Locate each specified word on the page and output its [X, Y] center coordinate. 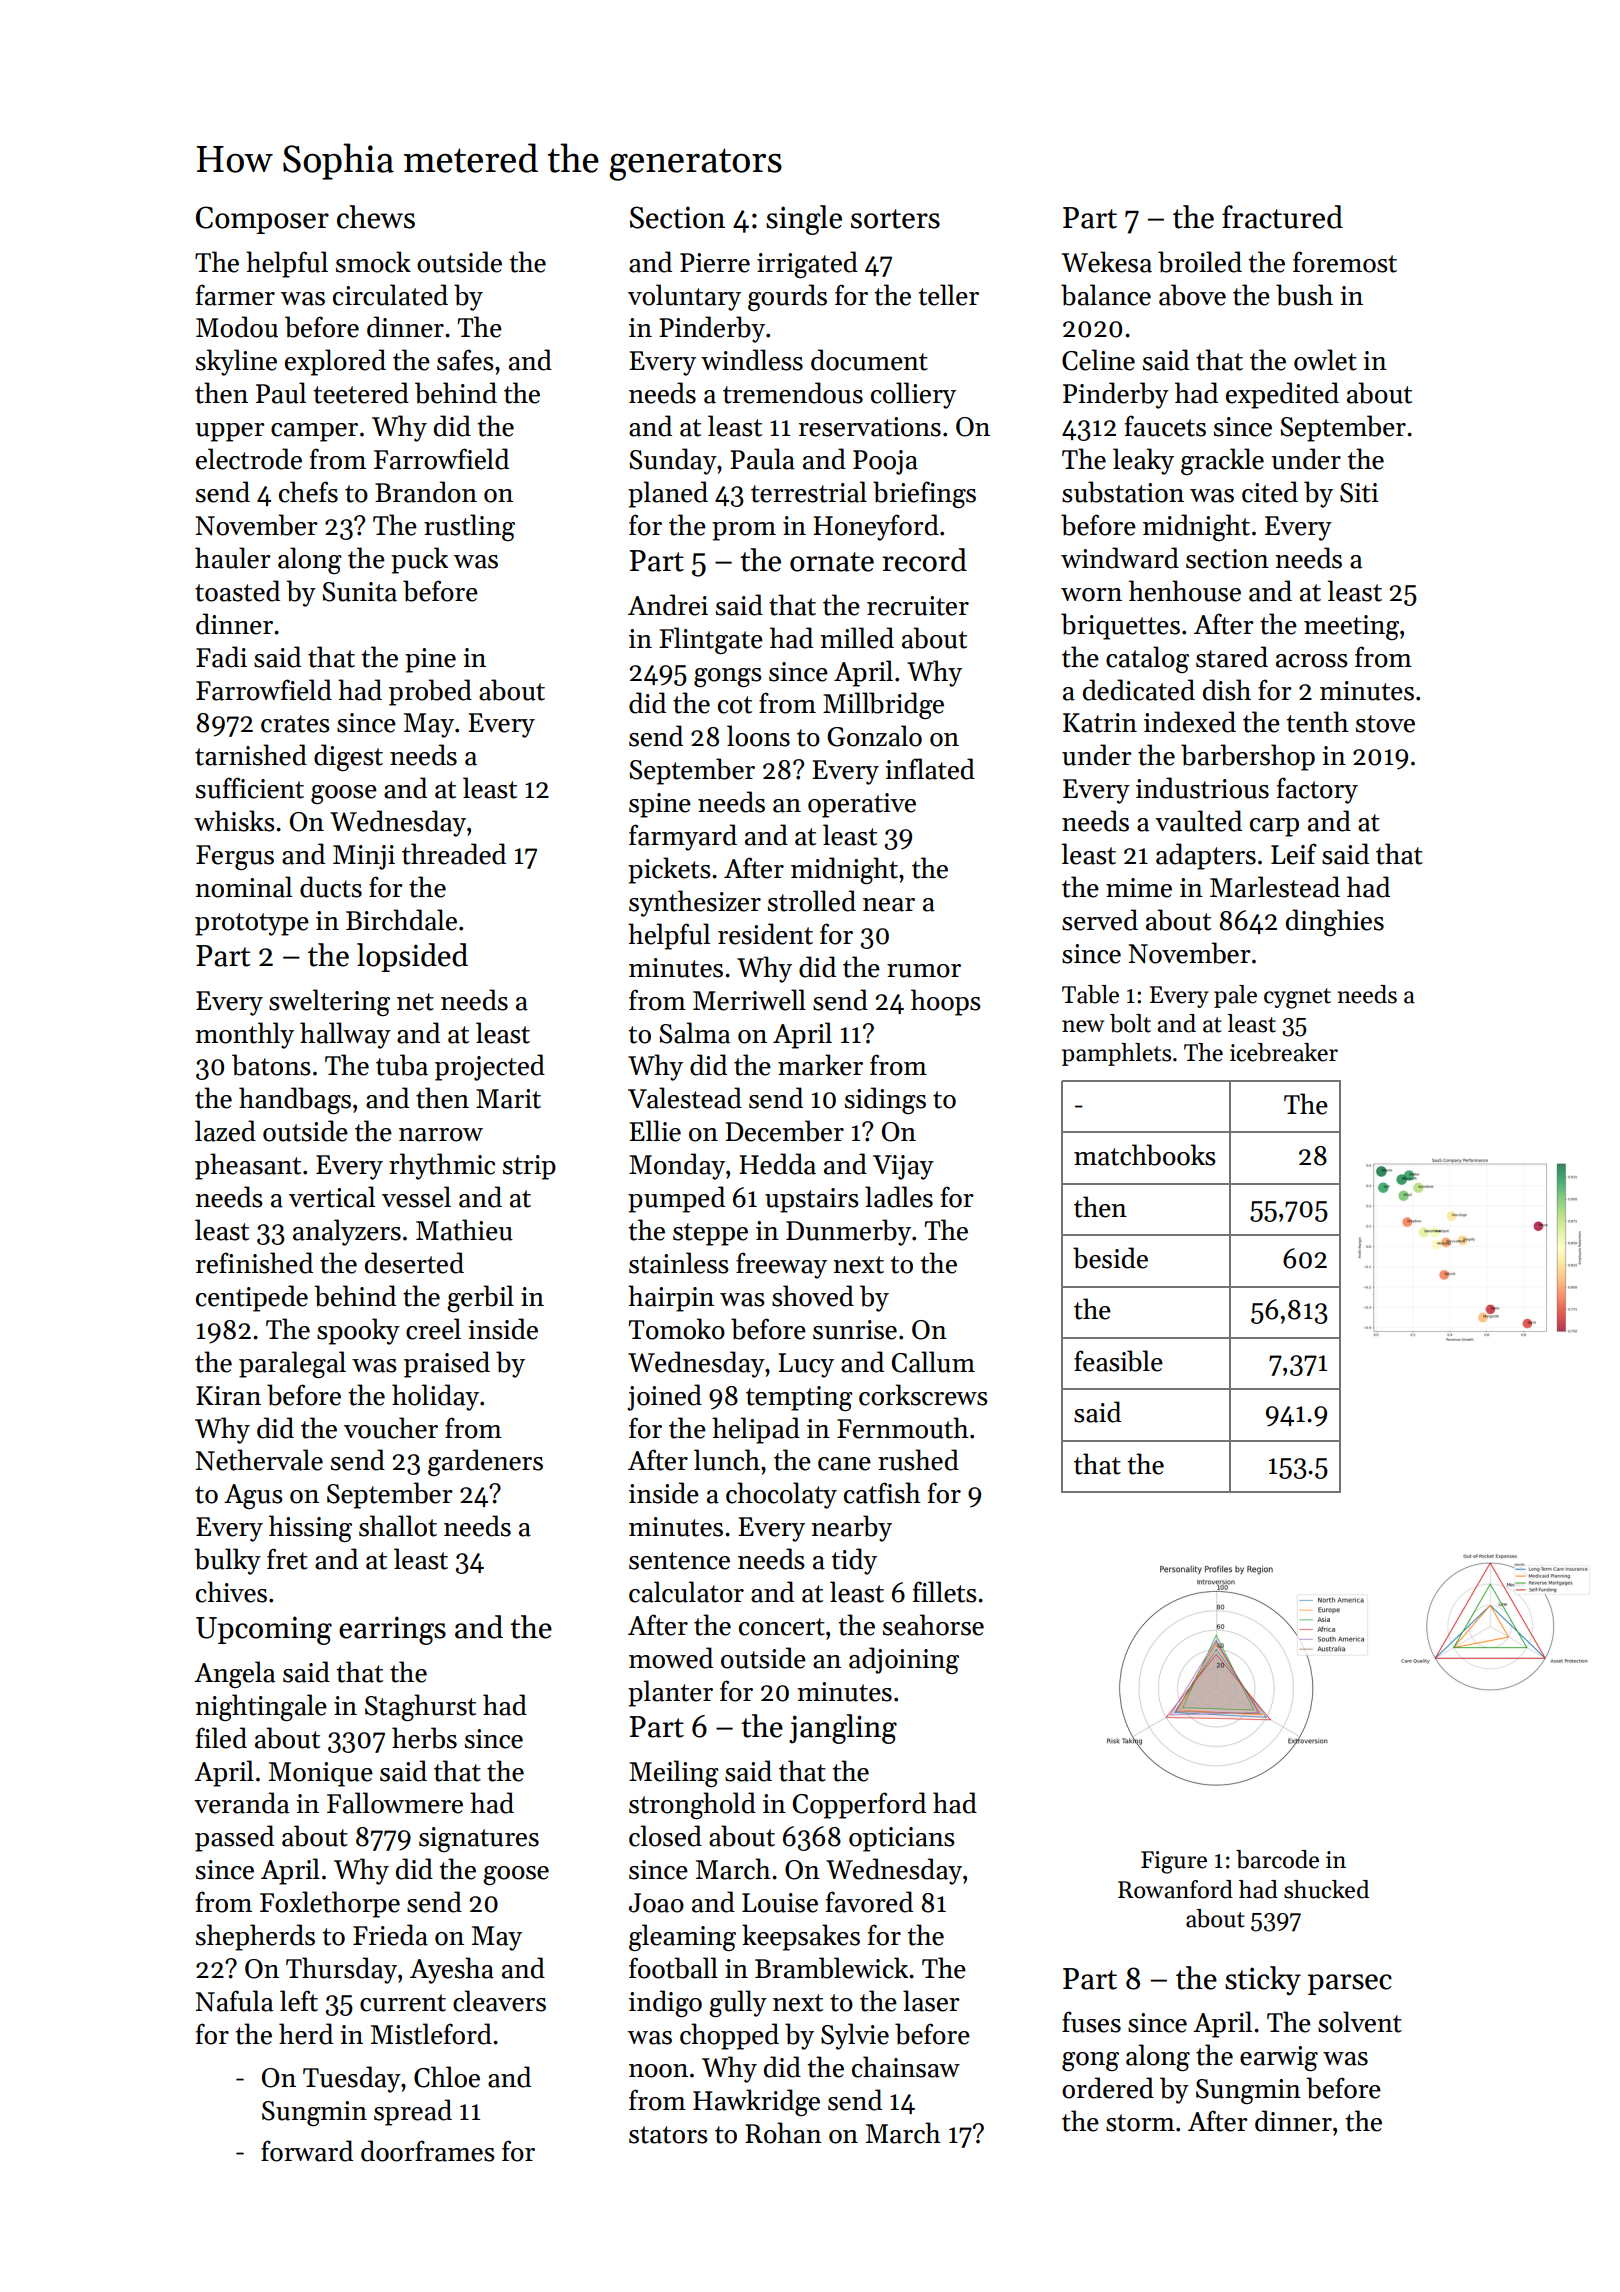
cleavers [499, 2001]
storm [1140, 2123]
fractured [1282, 217]
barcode [1277, 1859]
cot [735, 705]
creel [433, 1329]
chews [376, 217]
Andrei [668, 605]
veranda [241, 1803]
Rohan [783, 2133]
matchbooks [1145, 1155]
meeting [1351, 627]
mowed [671, 1658]
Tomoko [677, 1329]
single [804, 220]
